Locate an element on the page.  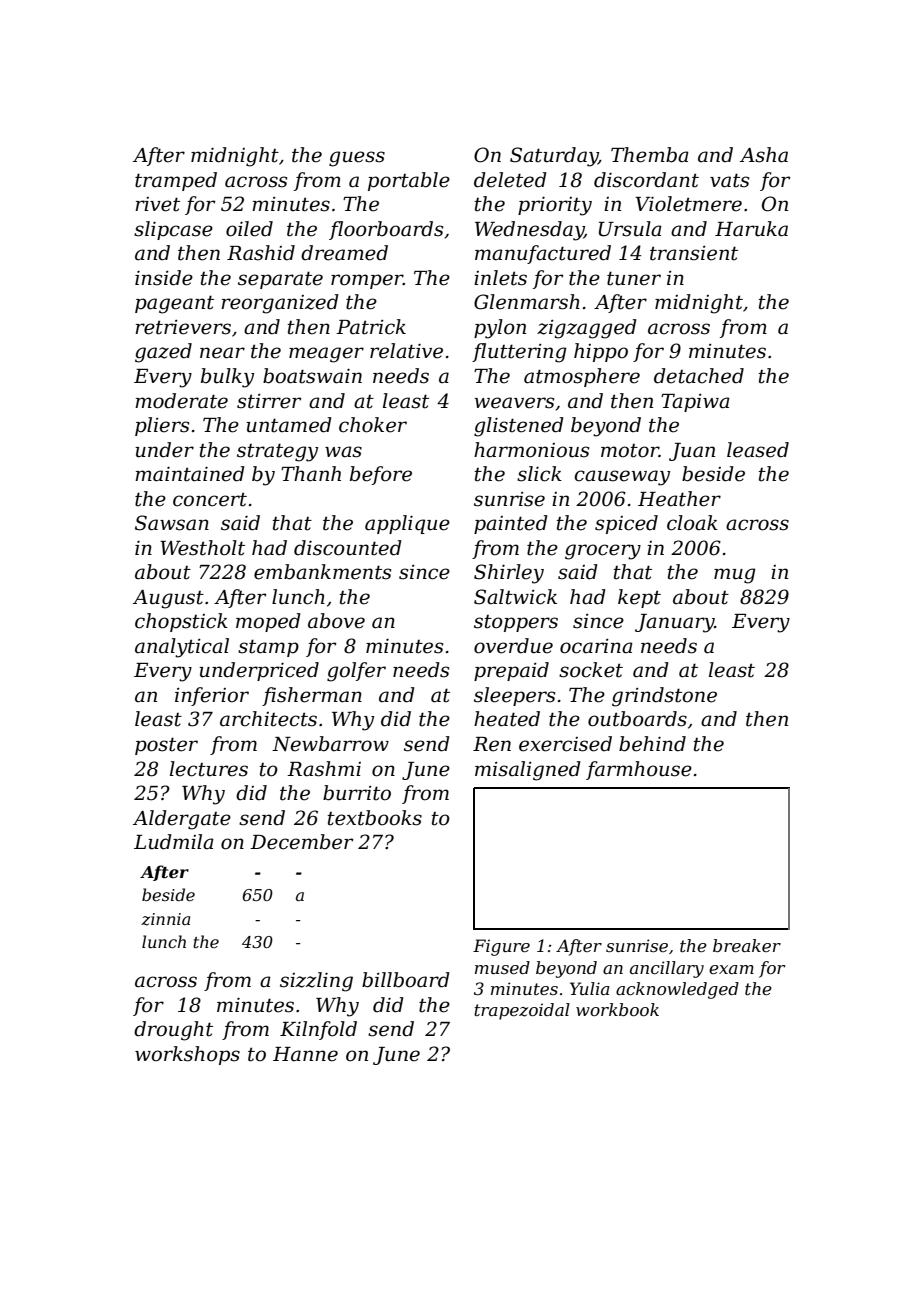
mused is located at coordinates (502, 967).
